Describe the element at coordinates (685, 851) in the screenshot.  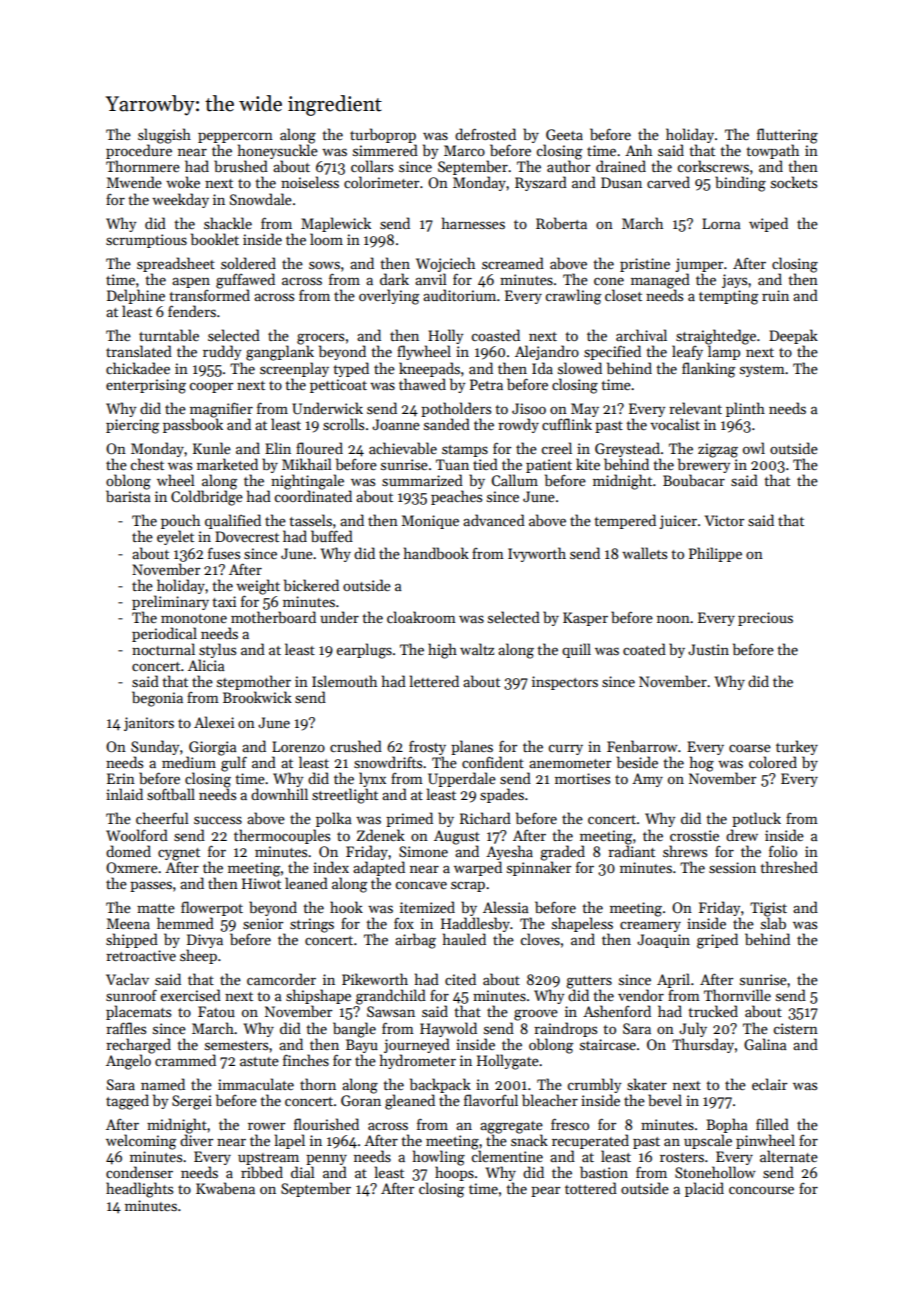
I see `shrews` at that location.
